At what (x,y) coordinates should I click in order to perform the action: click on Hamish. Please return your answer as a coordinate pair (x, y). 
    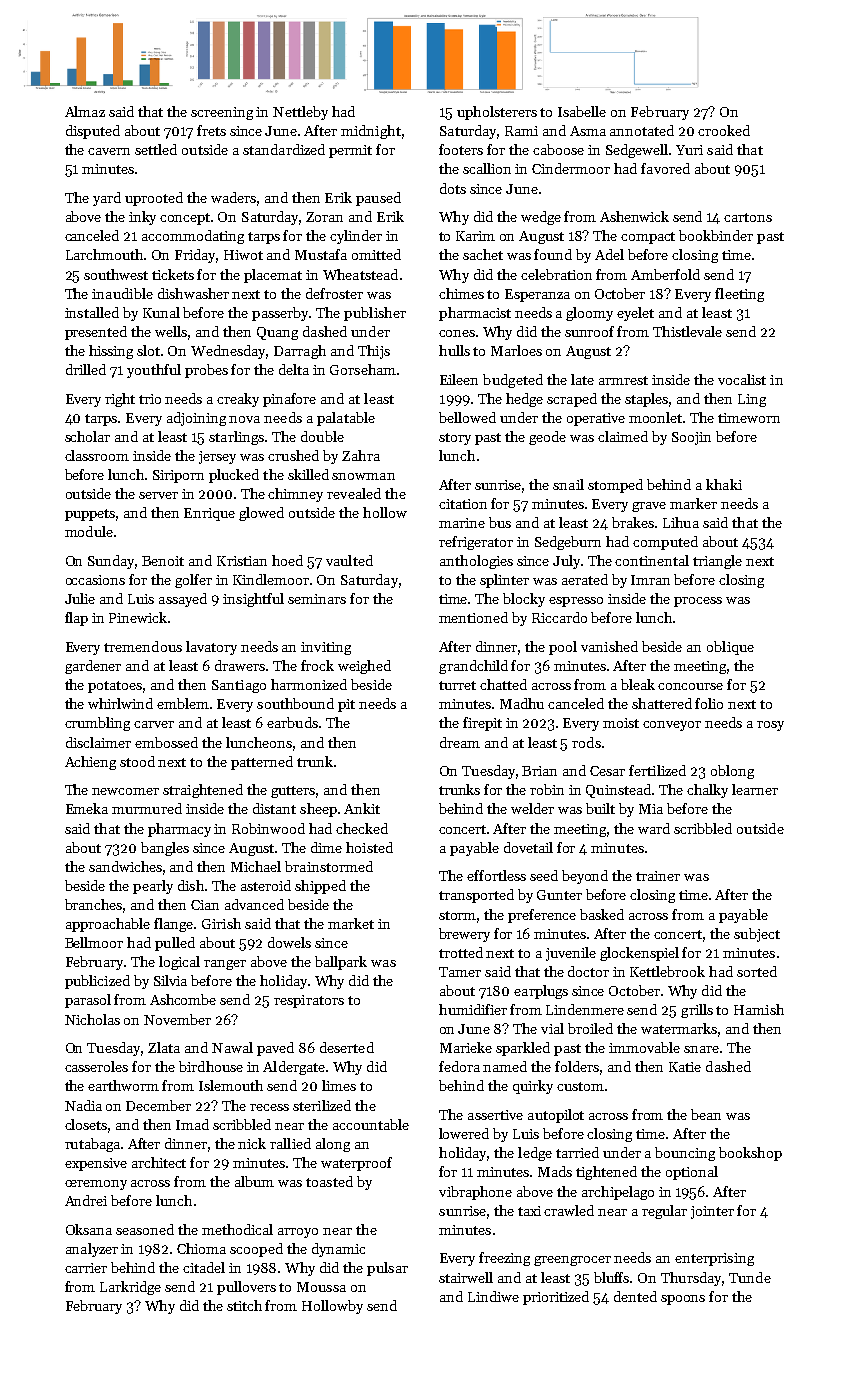
    Looking at the image, I should click on (759, 1009).
